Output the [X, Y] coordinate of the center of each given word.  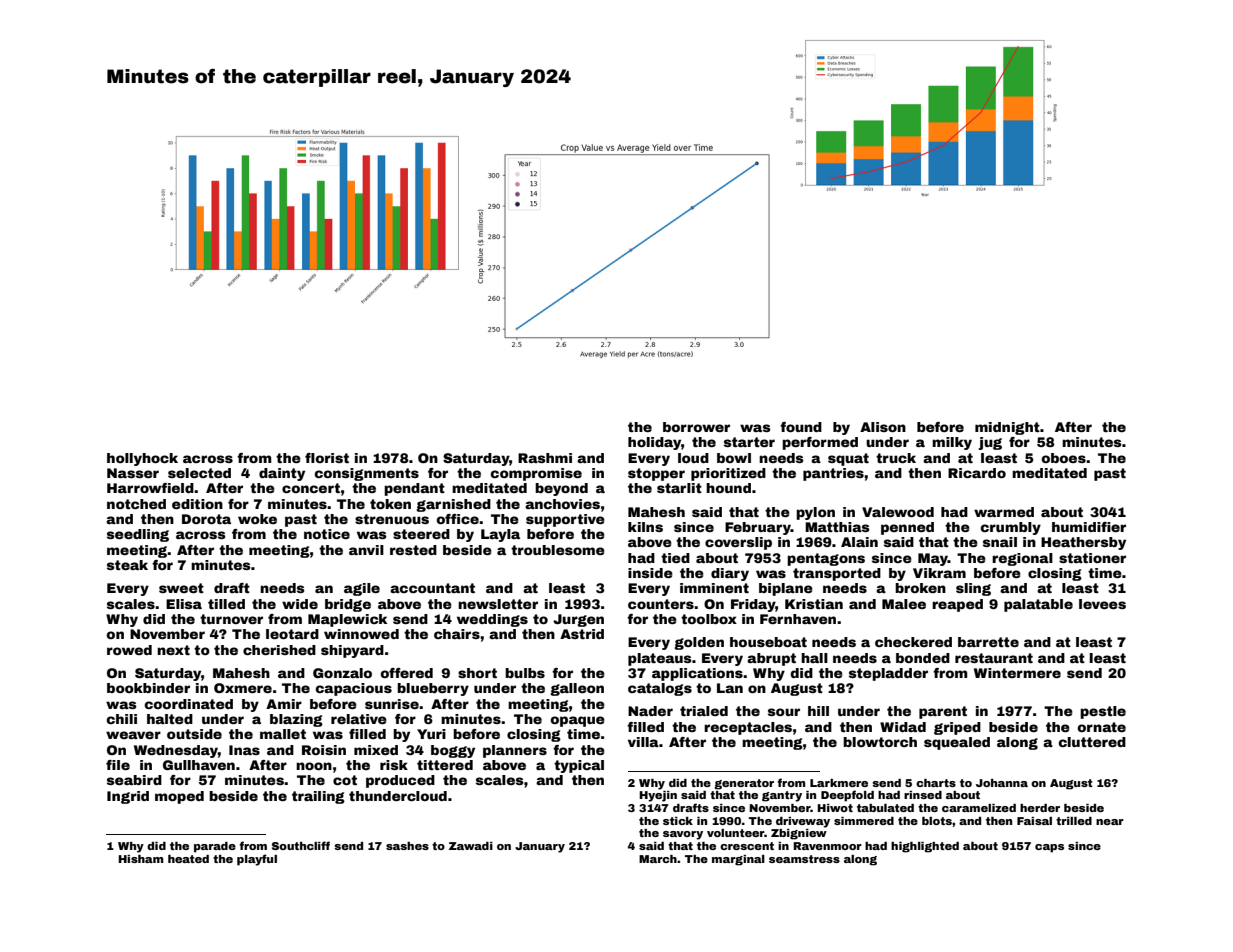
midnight [1007, 428]
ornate [1101, 727]
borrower [696, 427]
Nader [650, 711]
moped [179, 797]
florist [327, 458]
